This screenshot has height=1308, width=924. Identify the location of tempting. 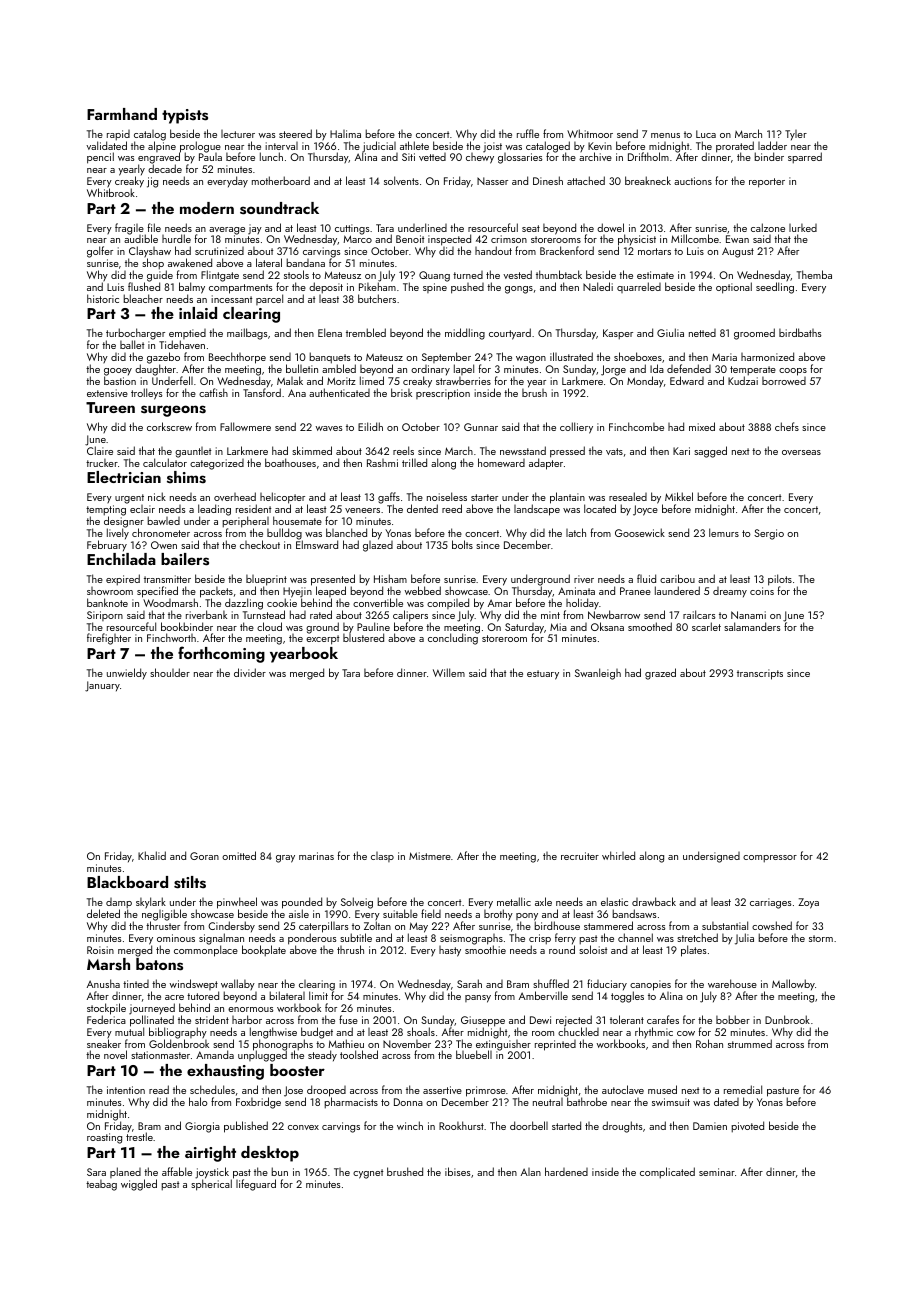
(106, 510).
